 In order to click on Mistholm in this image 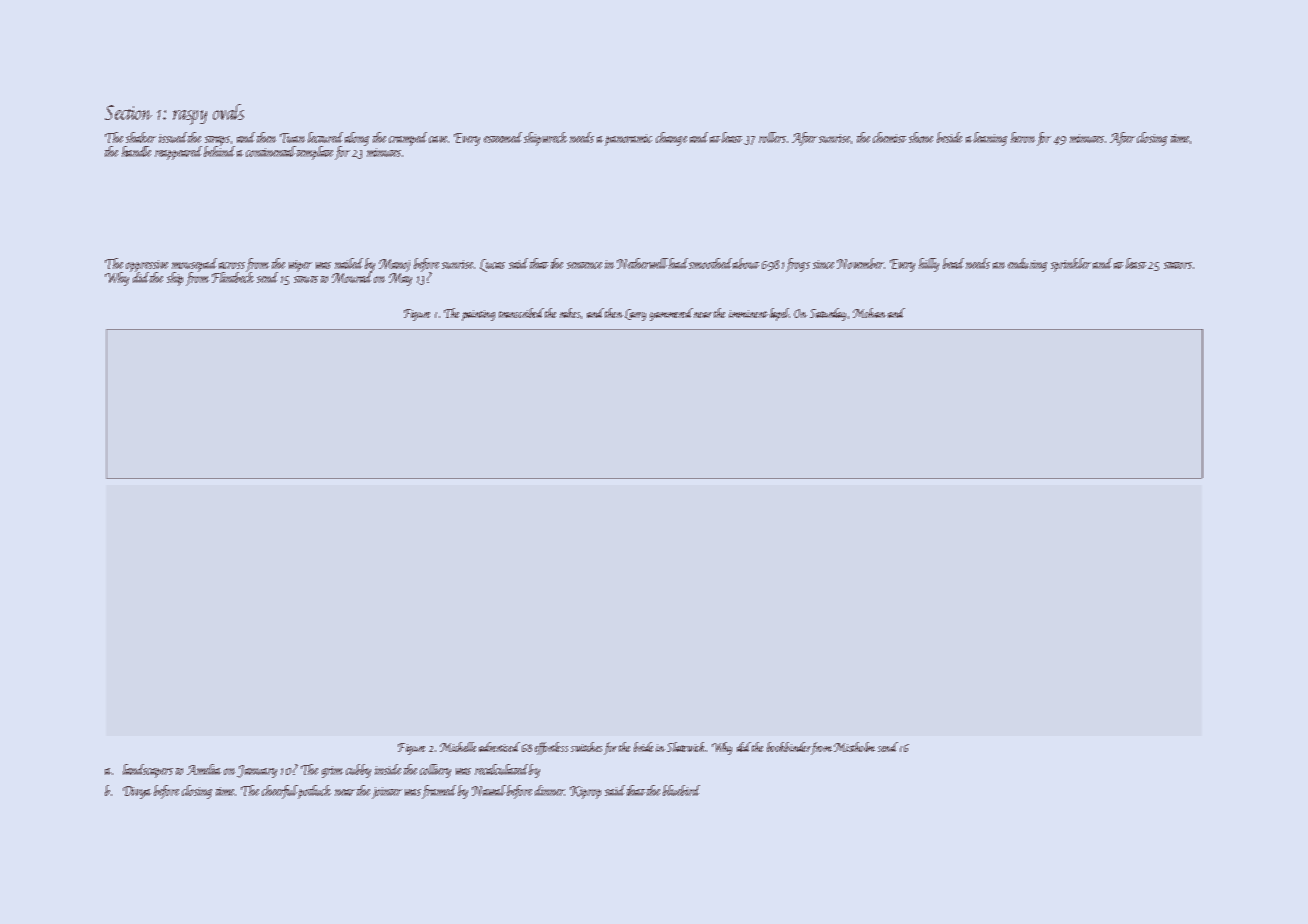, I will do `click(854, 747)`.
